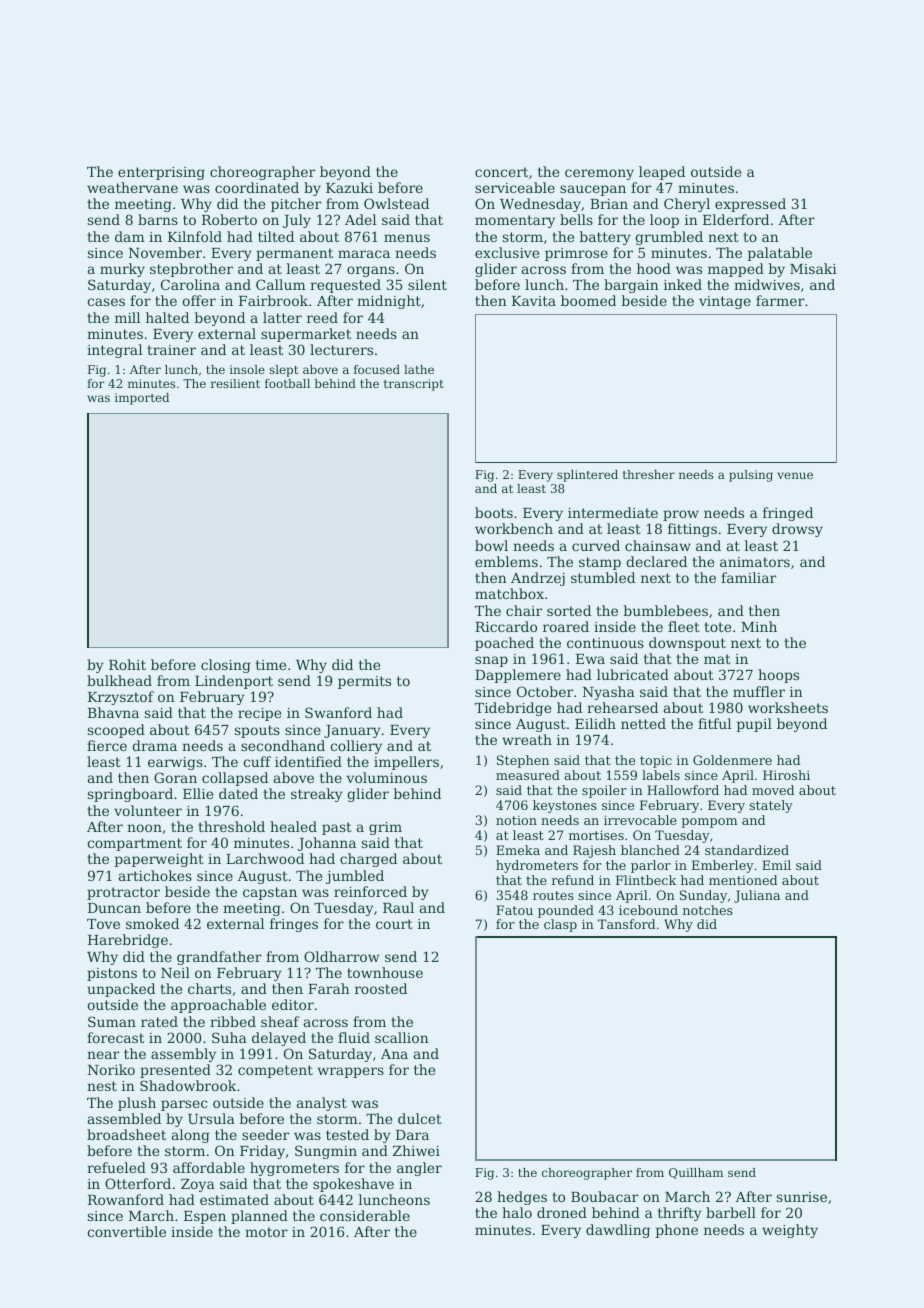 The width and height of the page is (924, 1308). I want to click on concert, so click(501, 172).
